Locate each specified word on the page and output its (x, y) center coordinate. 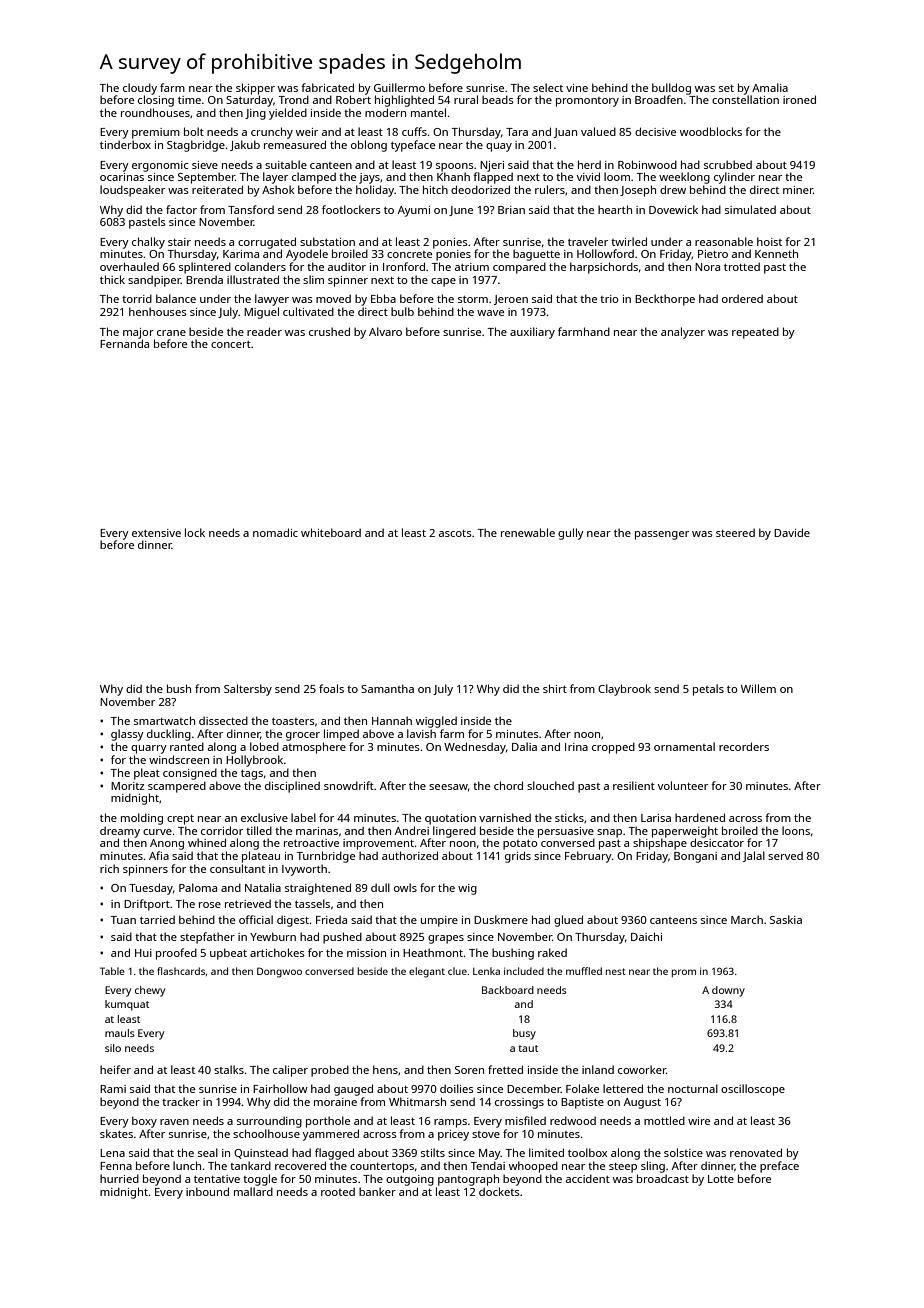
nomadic (275, 532)
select (548, 87)
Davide (792, 532)
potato (520, 845)
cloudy (140, 89)
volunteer (683, 785)
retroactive (311, 843)
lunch (187, 1165)
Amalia (770, 87)
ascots (455, 533)
